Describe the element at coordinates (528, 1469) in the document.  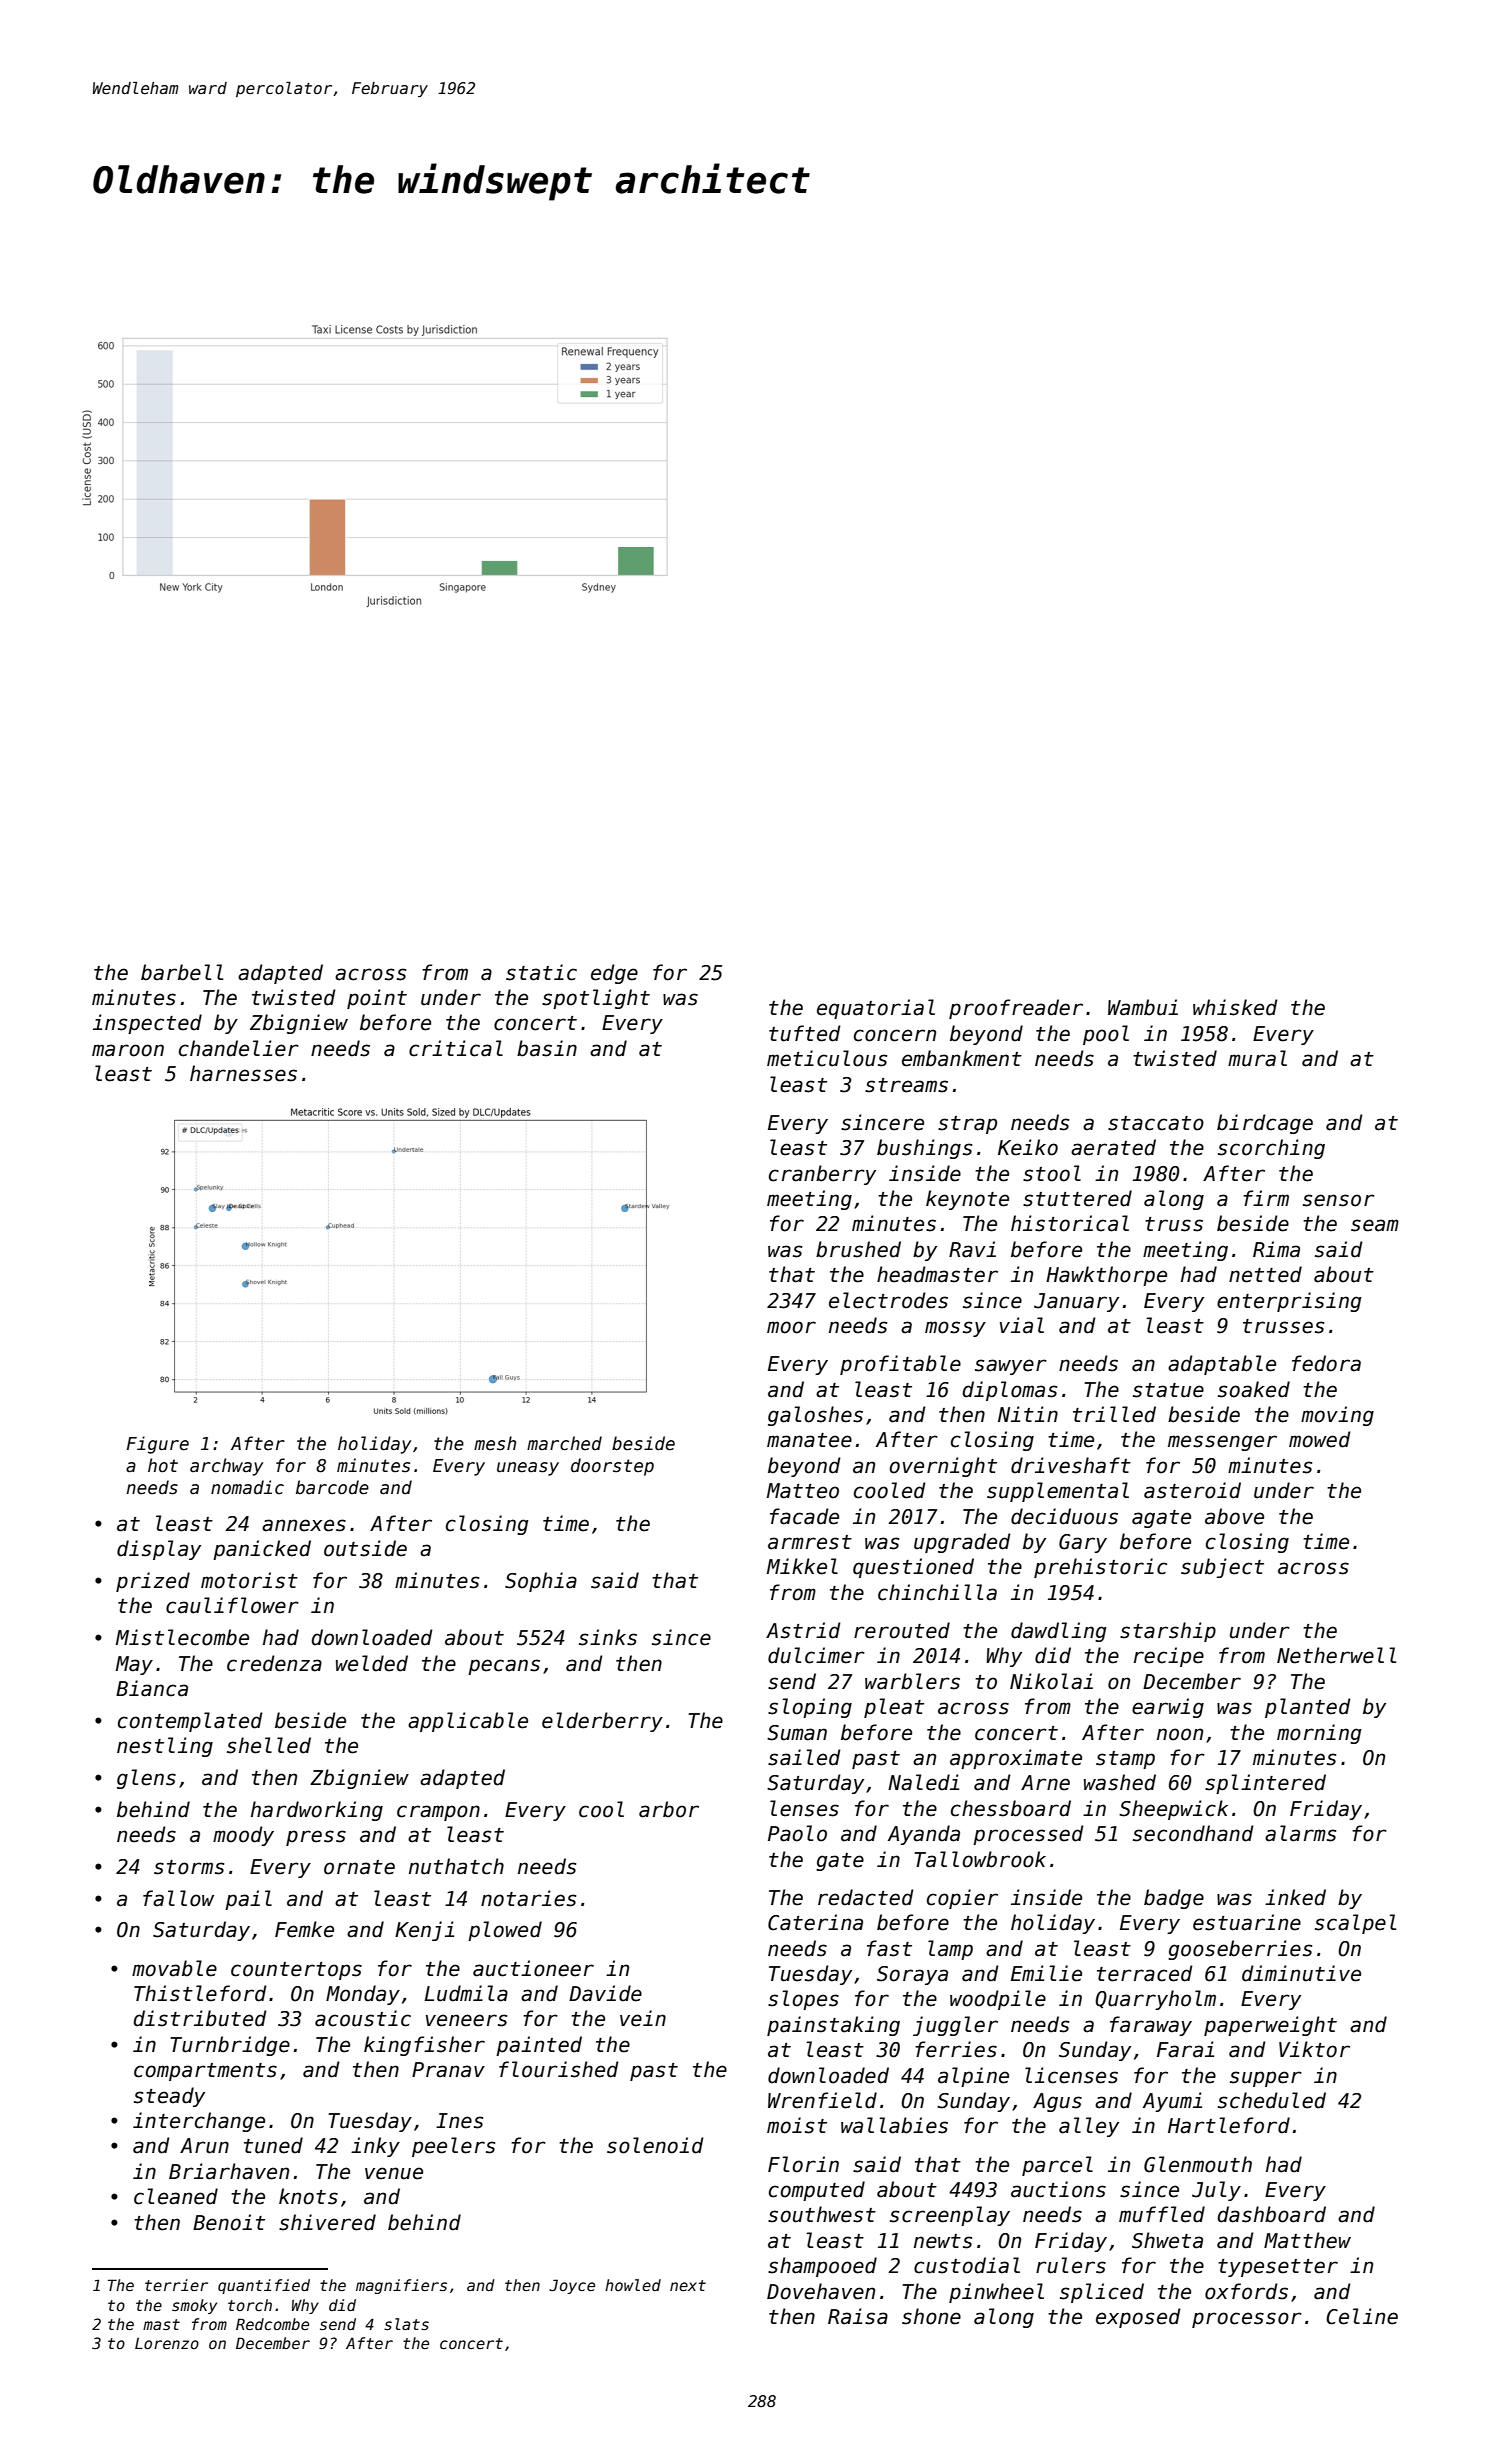
I see `uneasy` at that location.
